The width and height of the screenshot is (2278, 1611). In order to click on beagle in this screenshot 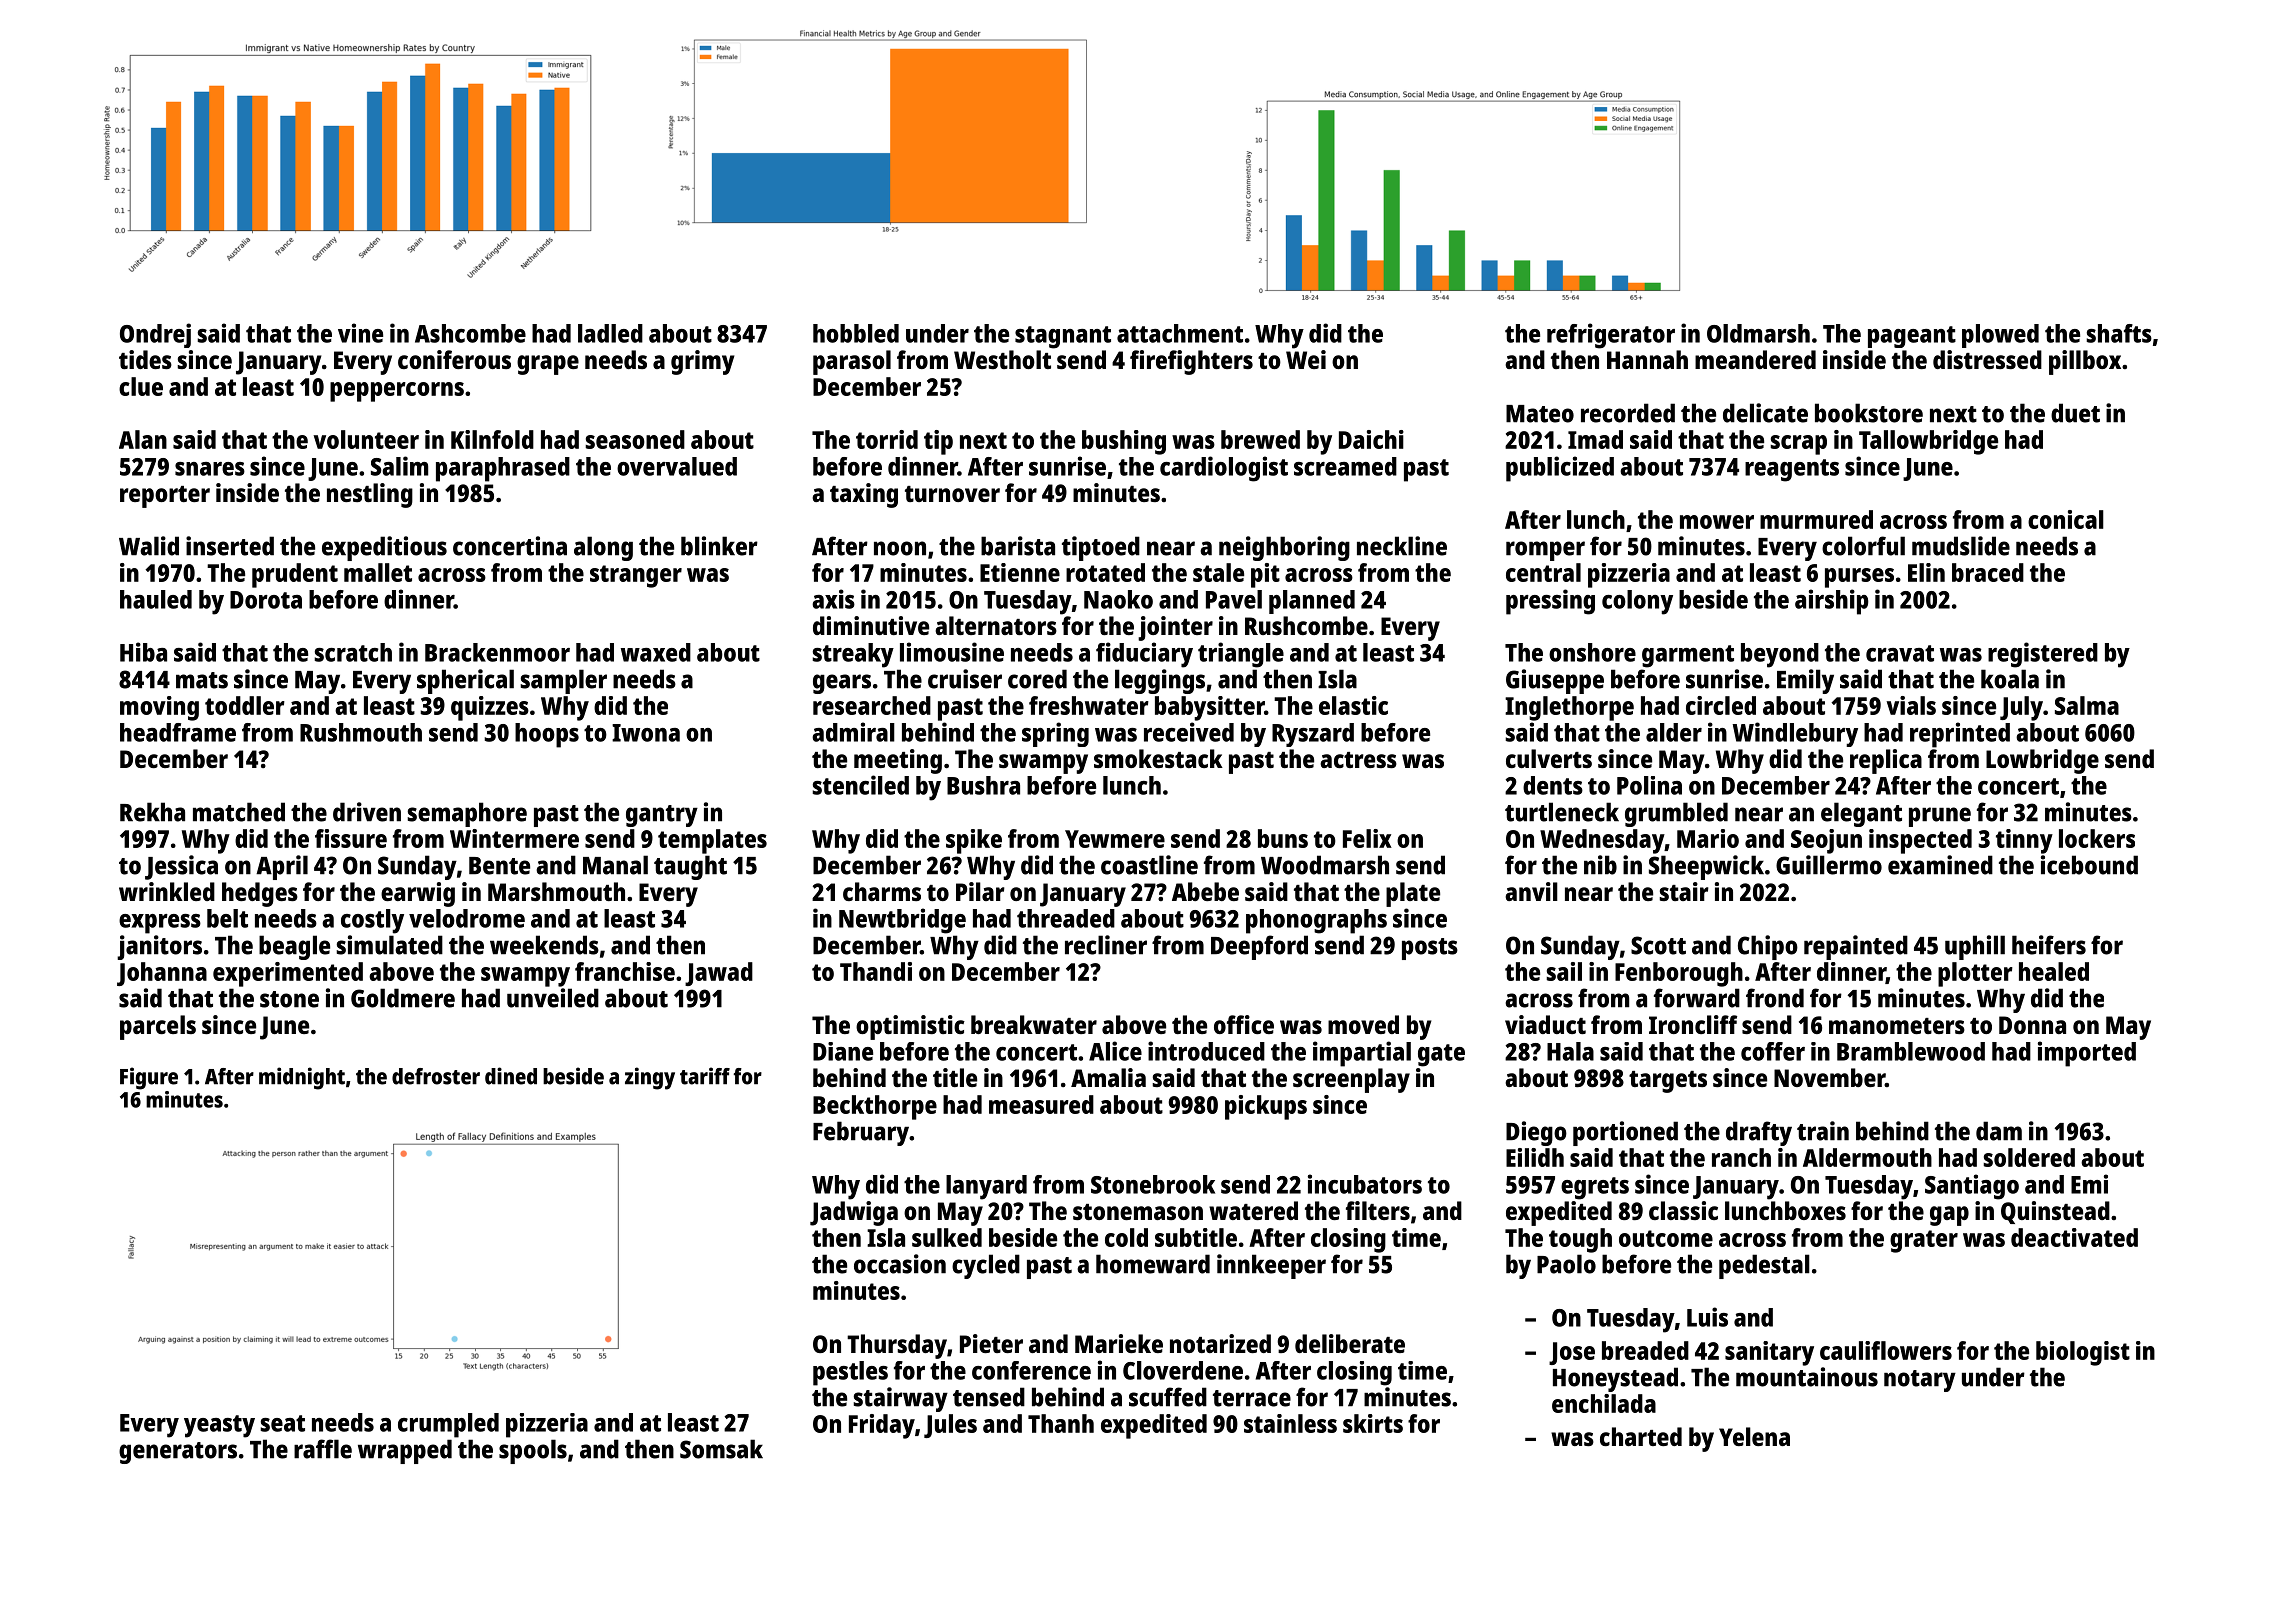, I will do `click(294, 947)`.
